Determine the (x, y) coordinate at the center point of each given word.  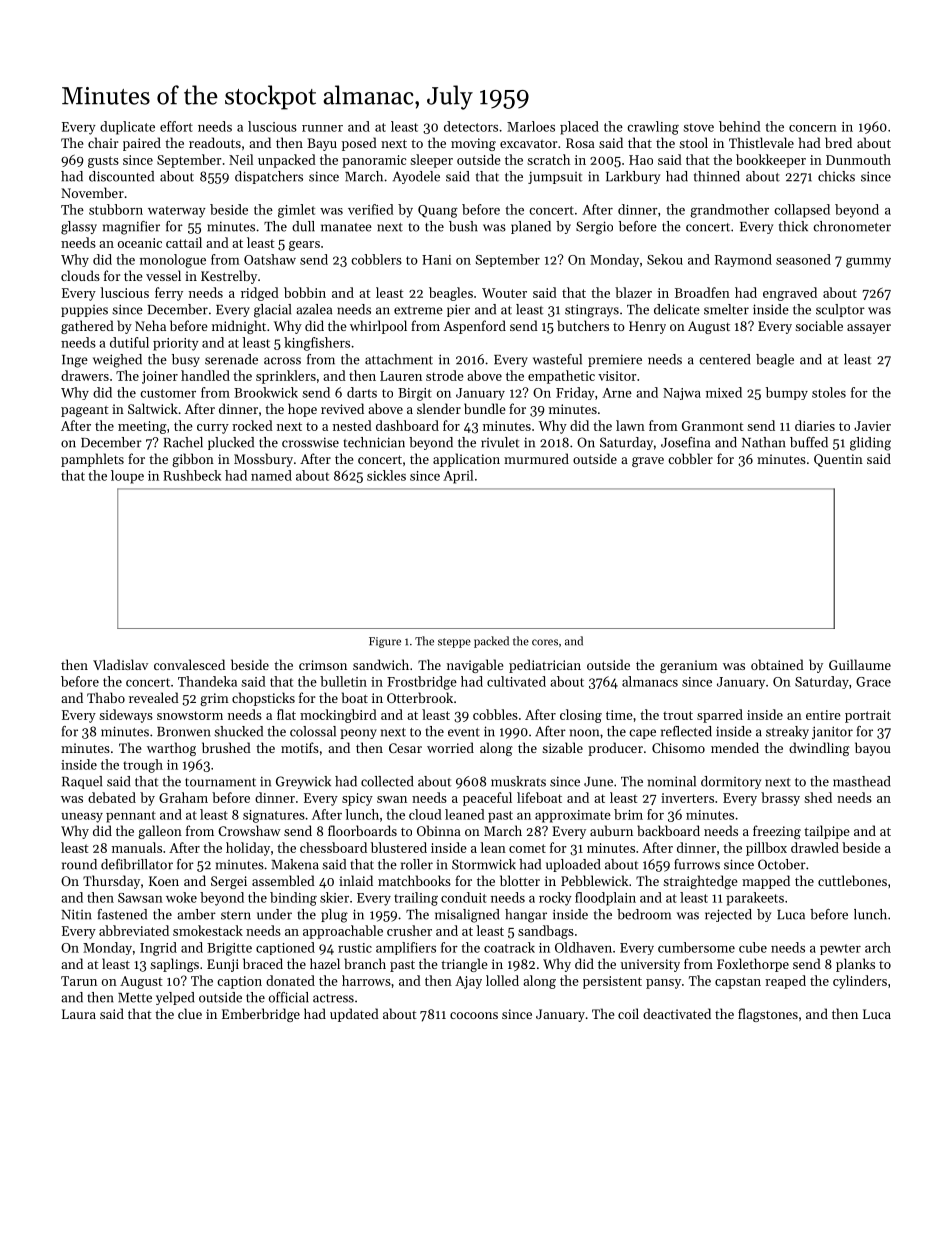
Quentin (838, 460)
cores (545, 642)
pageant (85, 411)
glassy (79, 228)
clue (190, 1013)
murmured (536, 458)
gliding (870, 444)
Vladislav (120, 664)
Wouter (504, 293)
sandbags (546, 932)
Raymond (743, 260)
